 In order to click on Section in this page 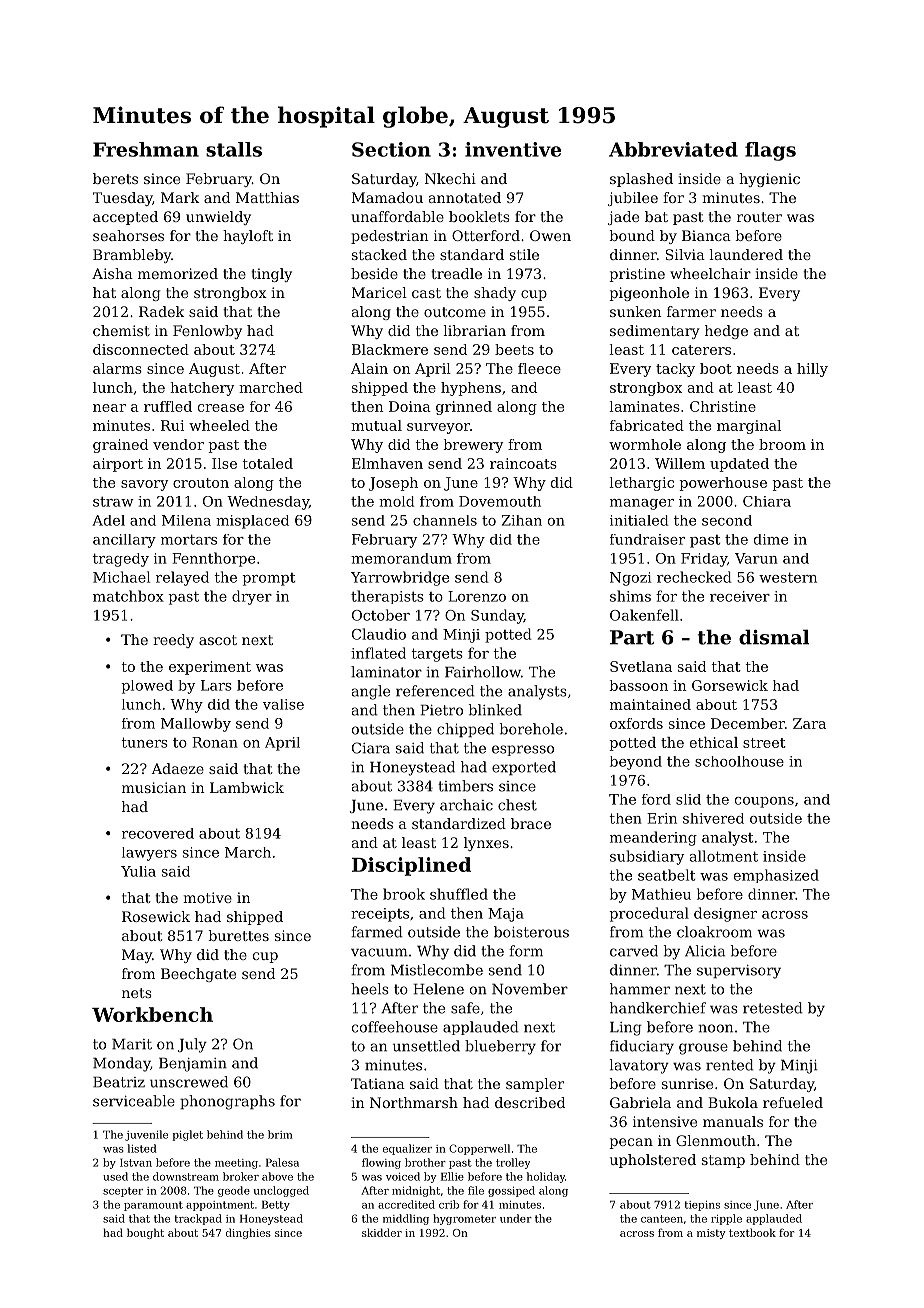, I will do `click(391, 149)`.
